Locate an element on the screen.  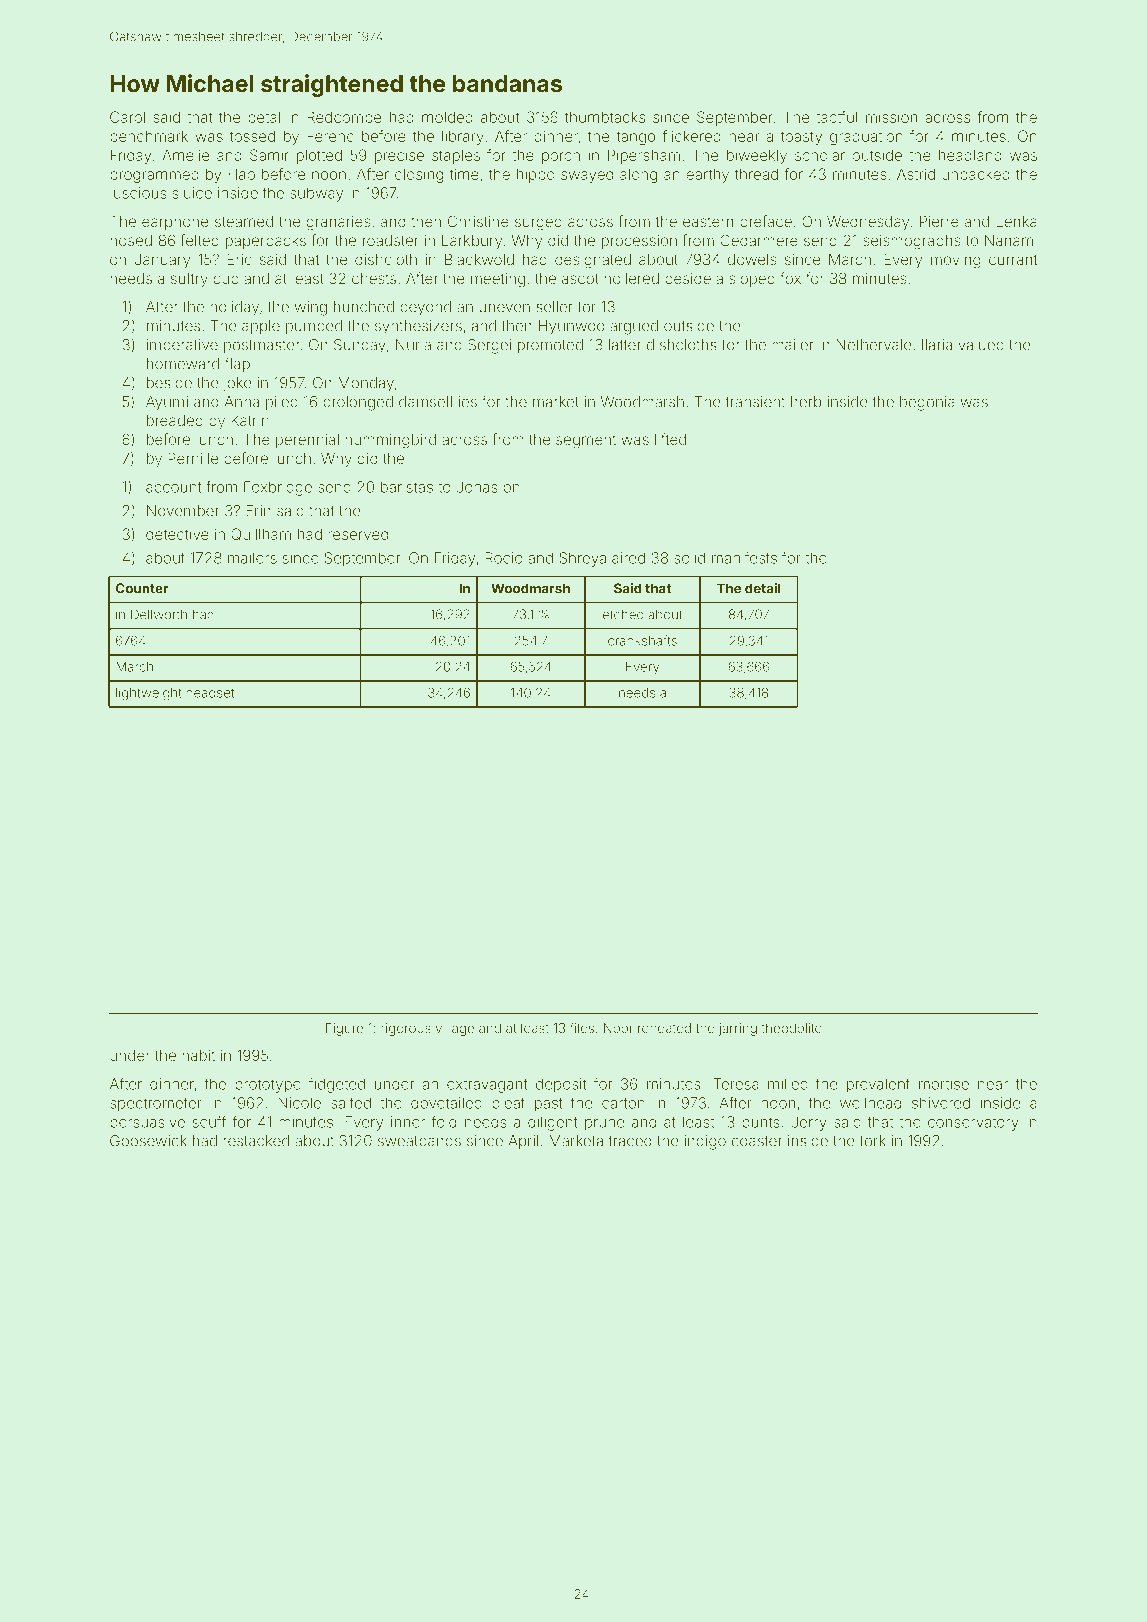
aired is located at coordinates (628, 558).
